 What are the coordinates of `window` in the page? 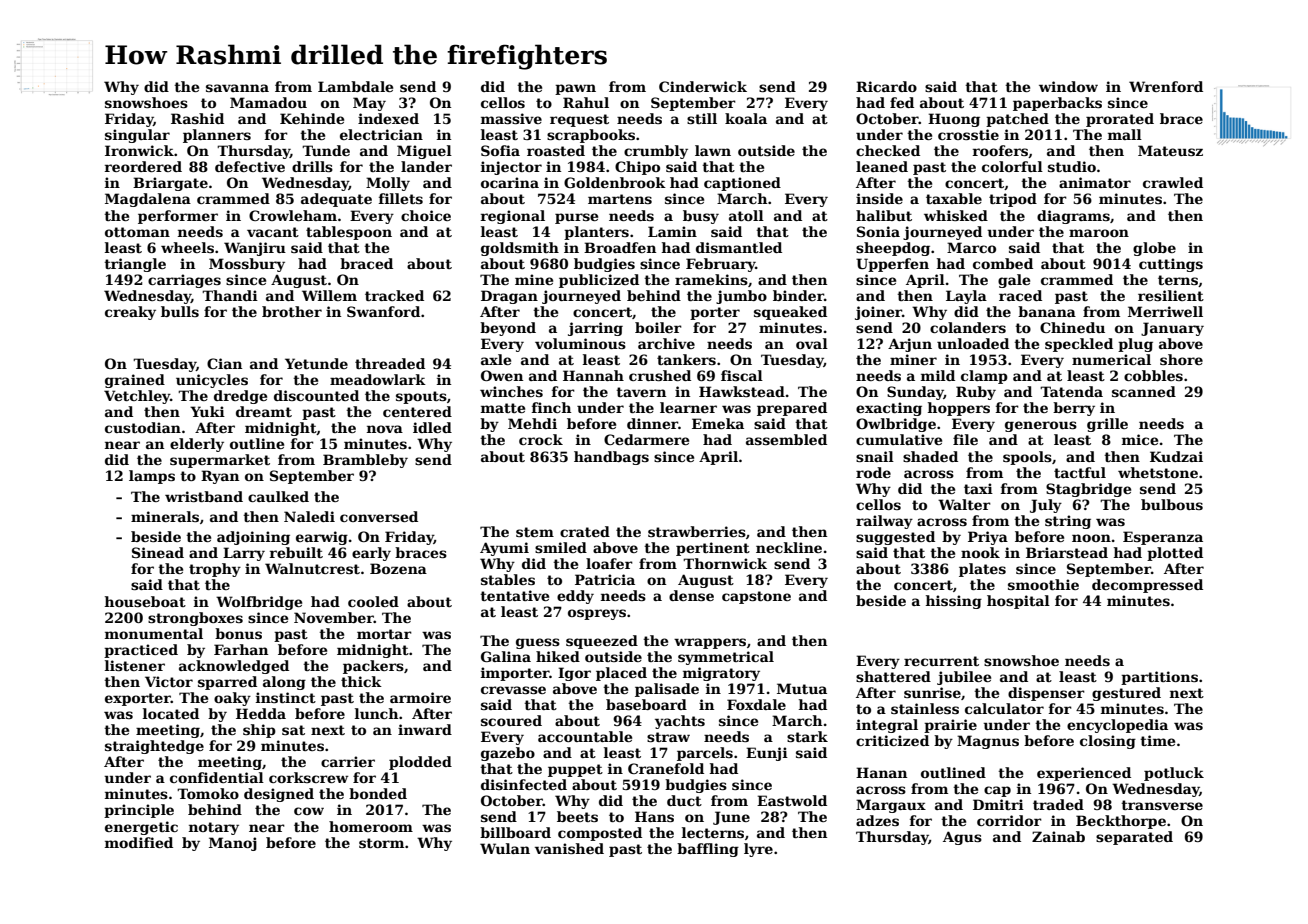 It's located at (1068, 86).
